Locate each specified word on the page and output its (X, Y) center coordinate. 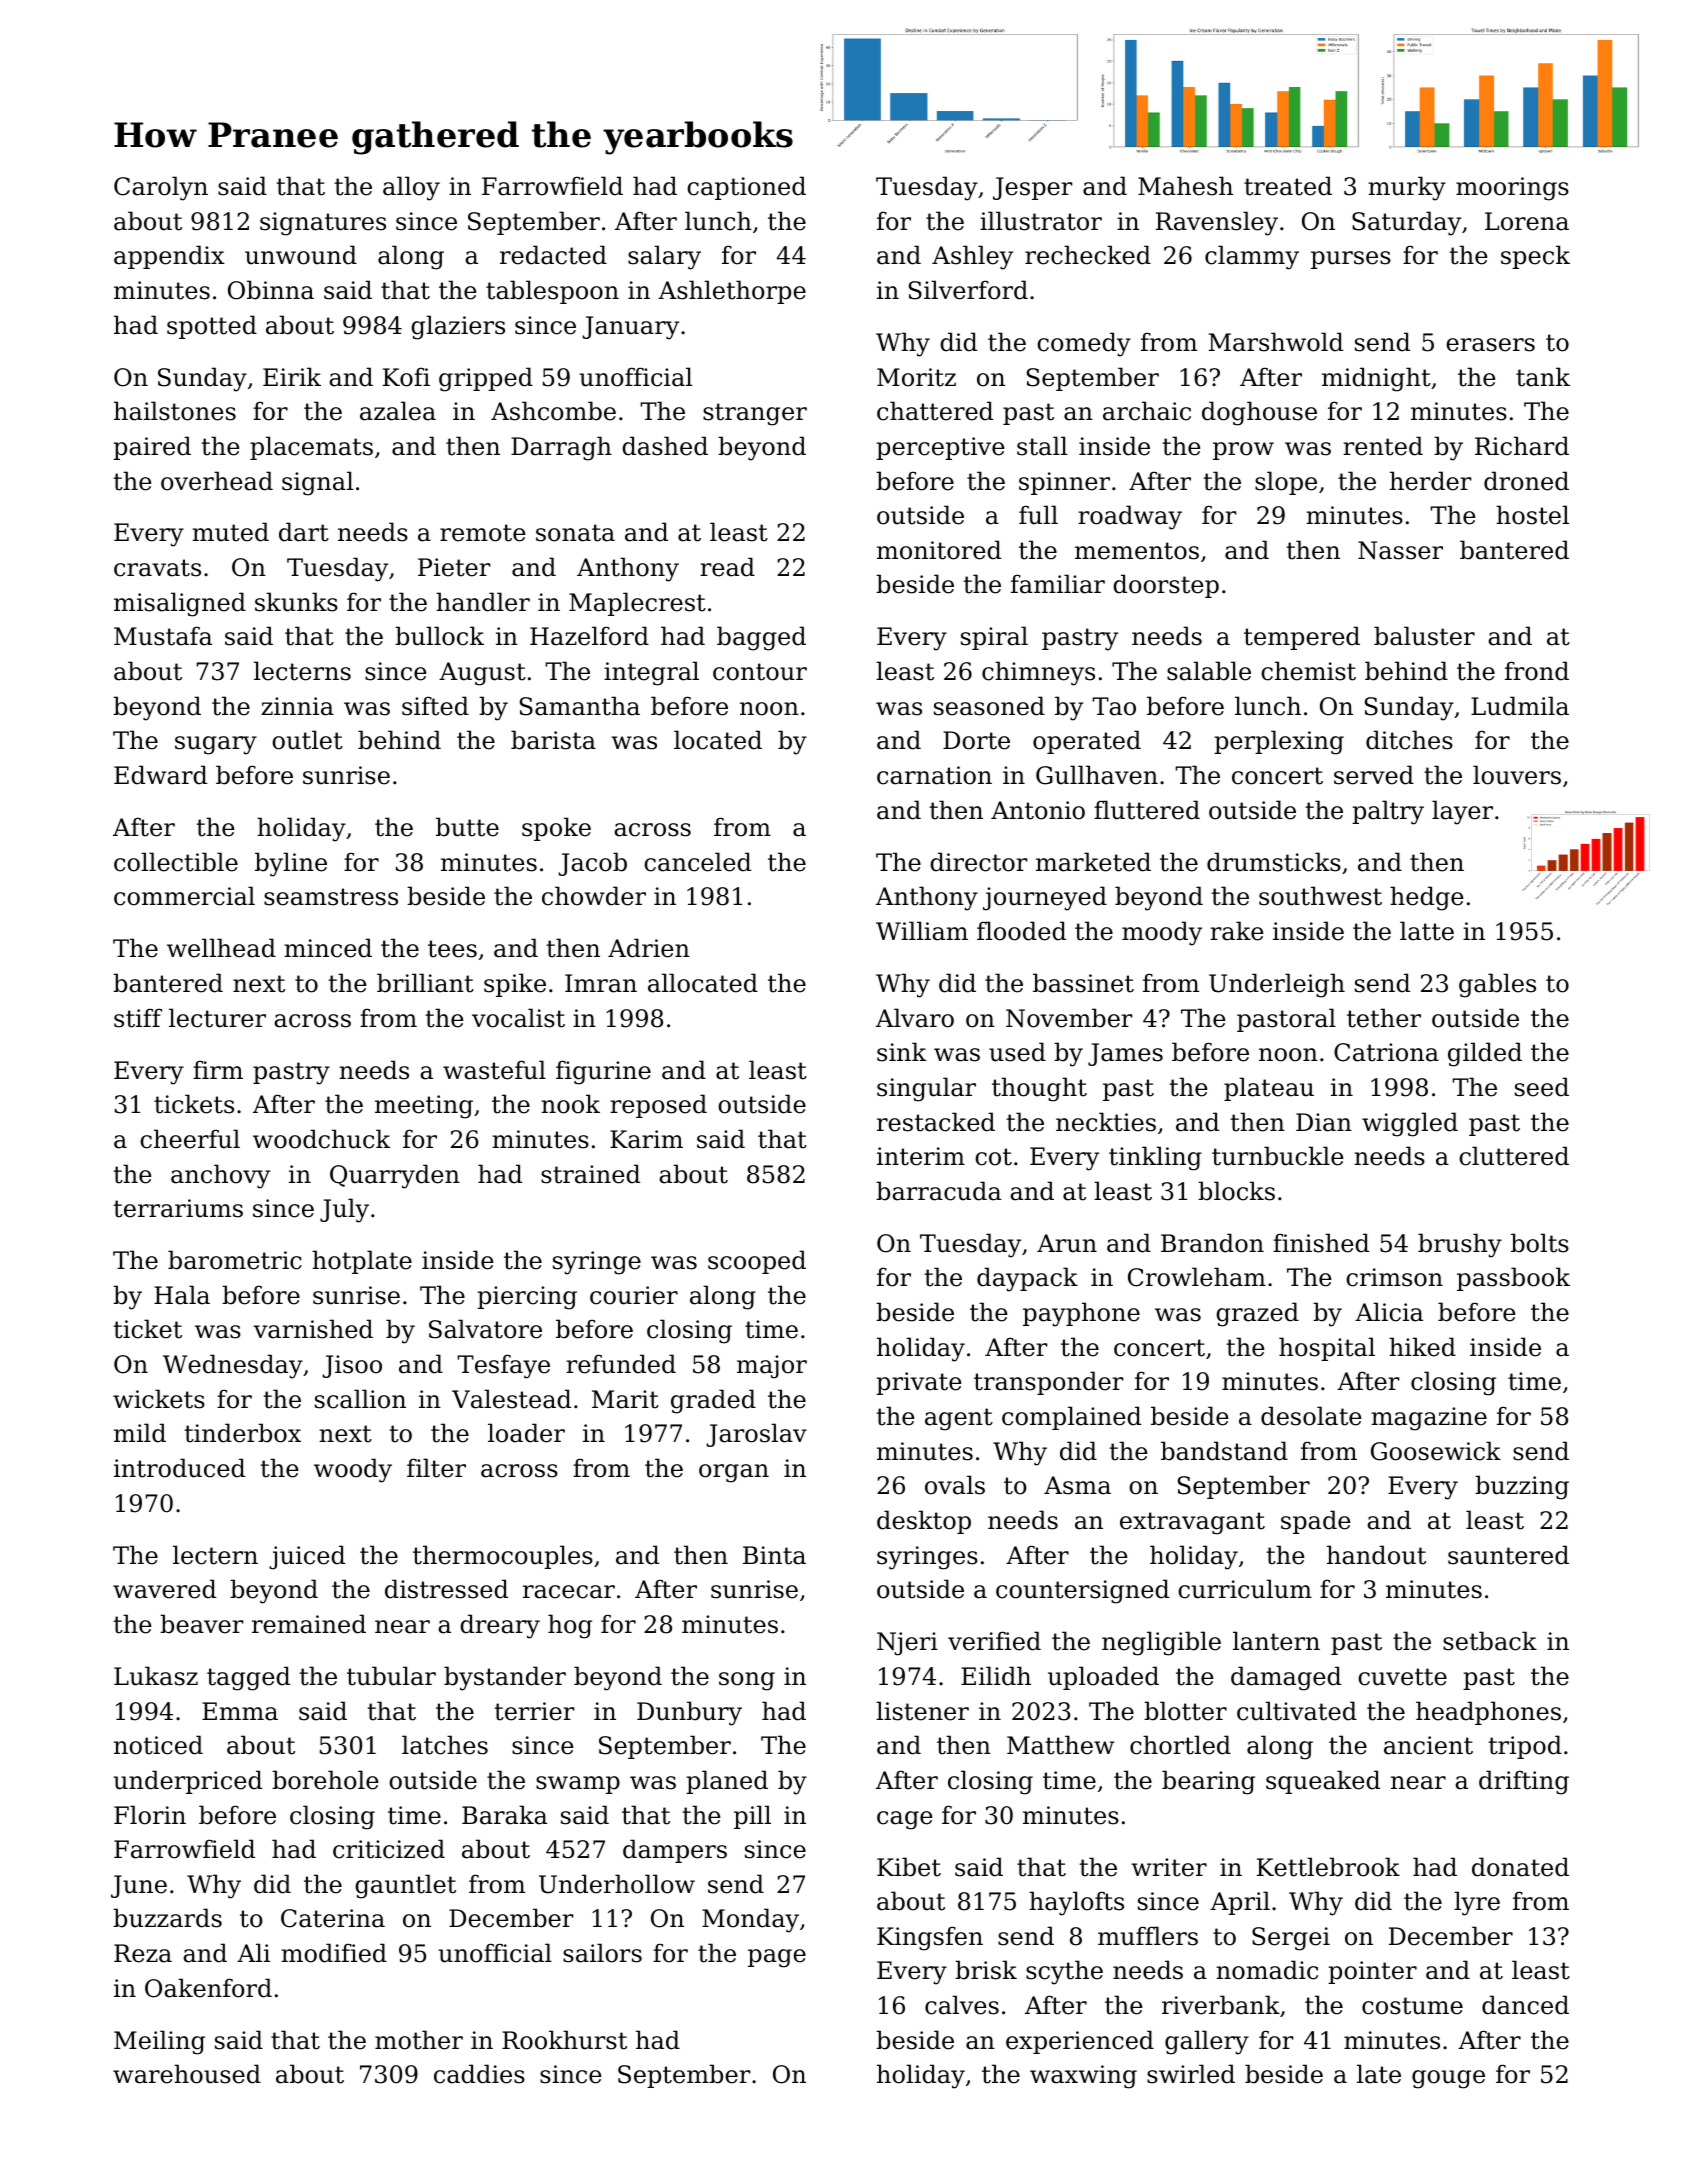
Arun (1067, 1243)
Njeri (907, 1644)
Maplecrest (637, 604)
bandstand (1224, 1451)
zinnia (297, 706)
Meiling (159, 2042)
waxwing (1083, 2077)
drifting (1524, 1782)
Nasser (1400, 550)
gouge (1448, 2079)
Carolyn (161, 188)
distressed (446, 1589)
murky (1407, 188)
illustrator (1041, 221)
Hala (182, 1295)
